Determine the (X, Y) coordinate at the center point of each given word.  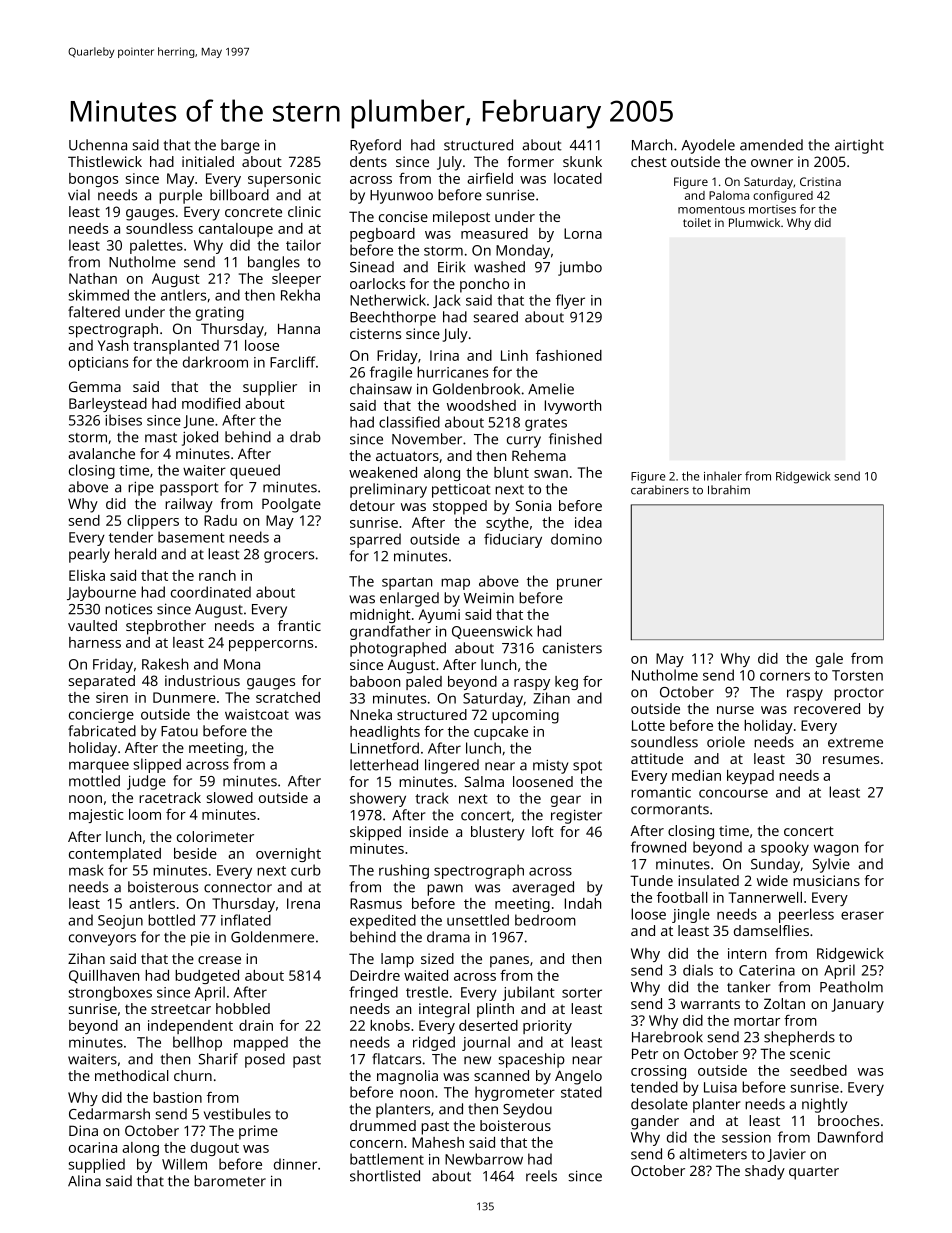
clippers (153, 522)
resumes (851, 760)
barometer (230, 1181)
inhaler (723, 476)
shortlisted (385, 1176)
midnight (380, 616)
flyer (570, 301)
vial (79, 195)
